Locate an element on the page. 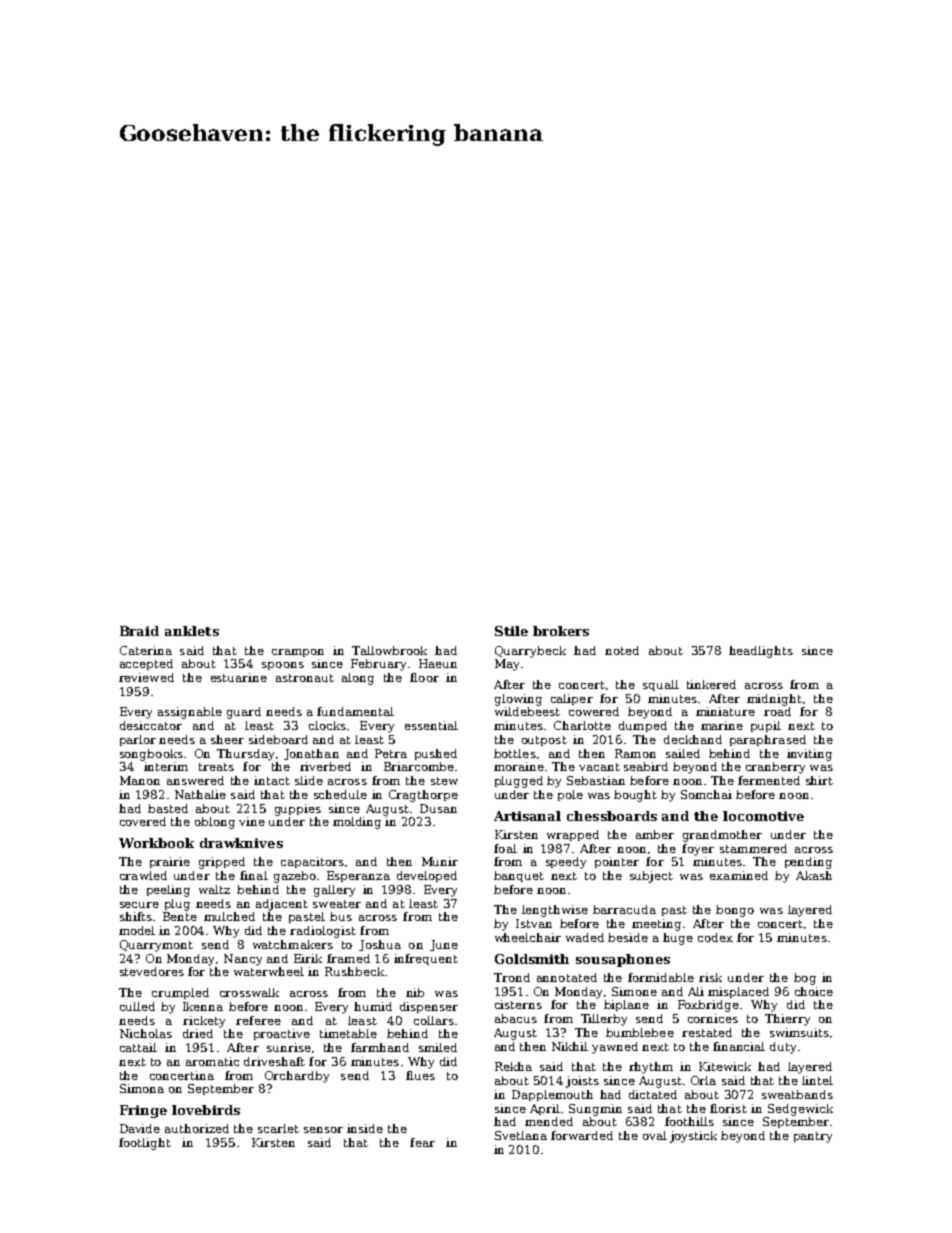  Nathalie is located at coordinates (200, 794).
